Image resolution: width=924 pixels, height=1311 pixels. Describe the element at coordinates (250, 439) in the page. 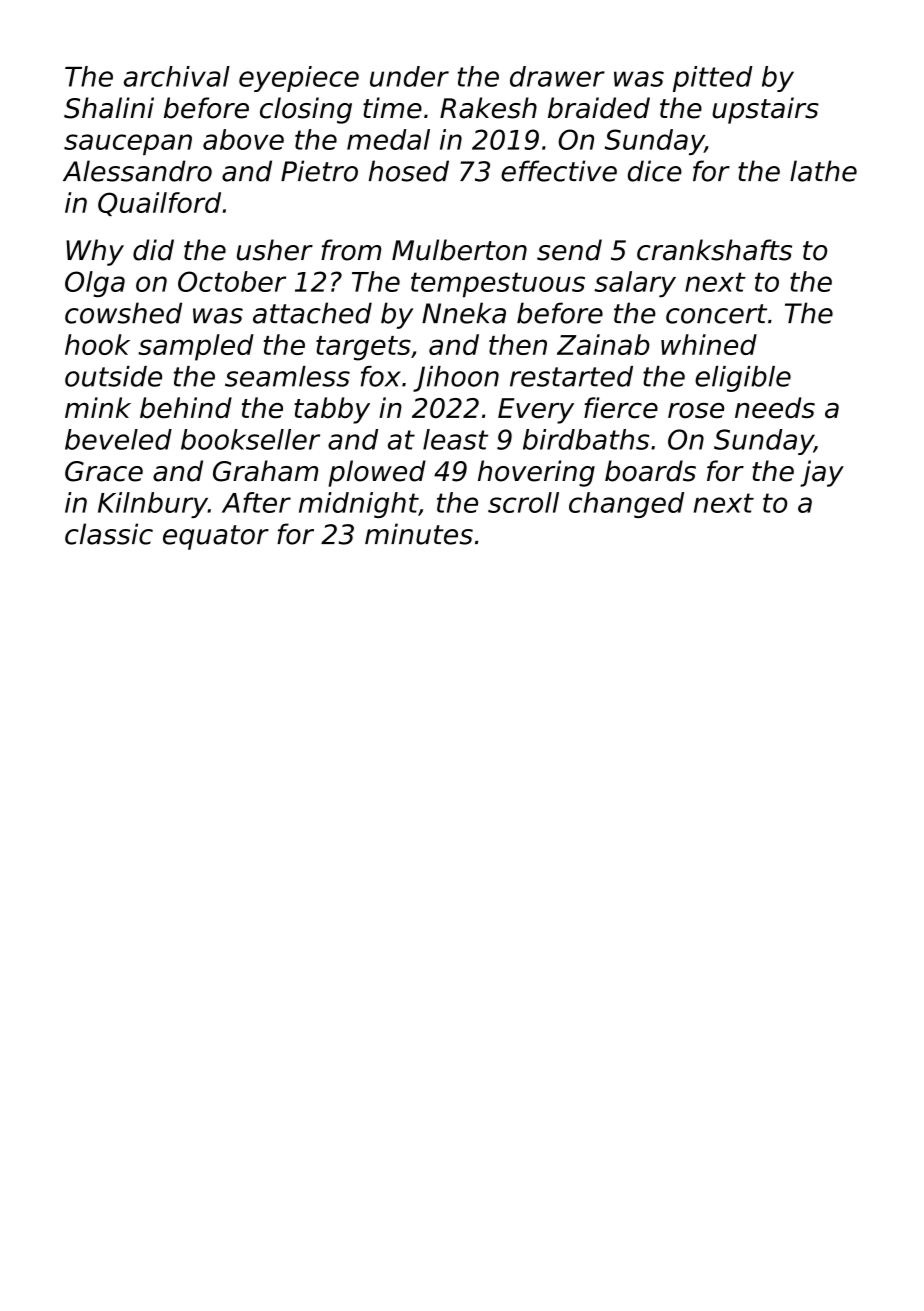

I see `bookseller` at that location.
